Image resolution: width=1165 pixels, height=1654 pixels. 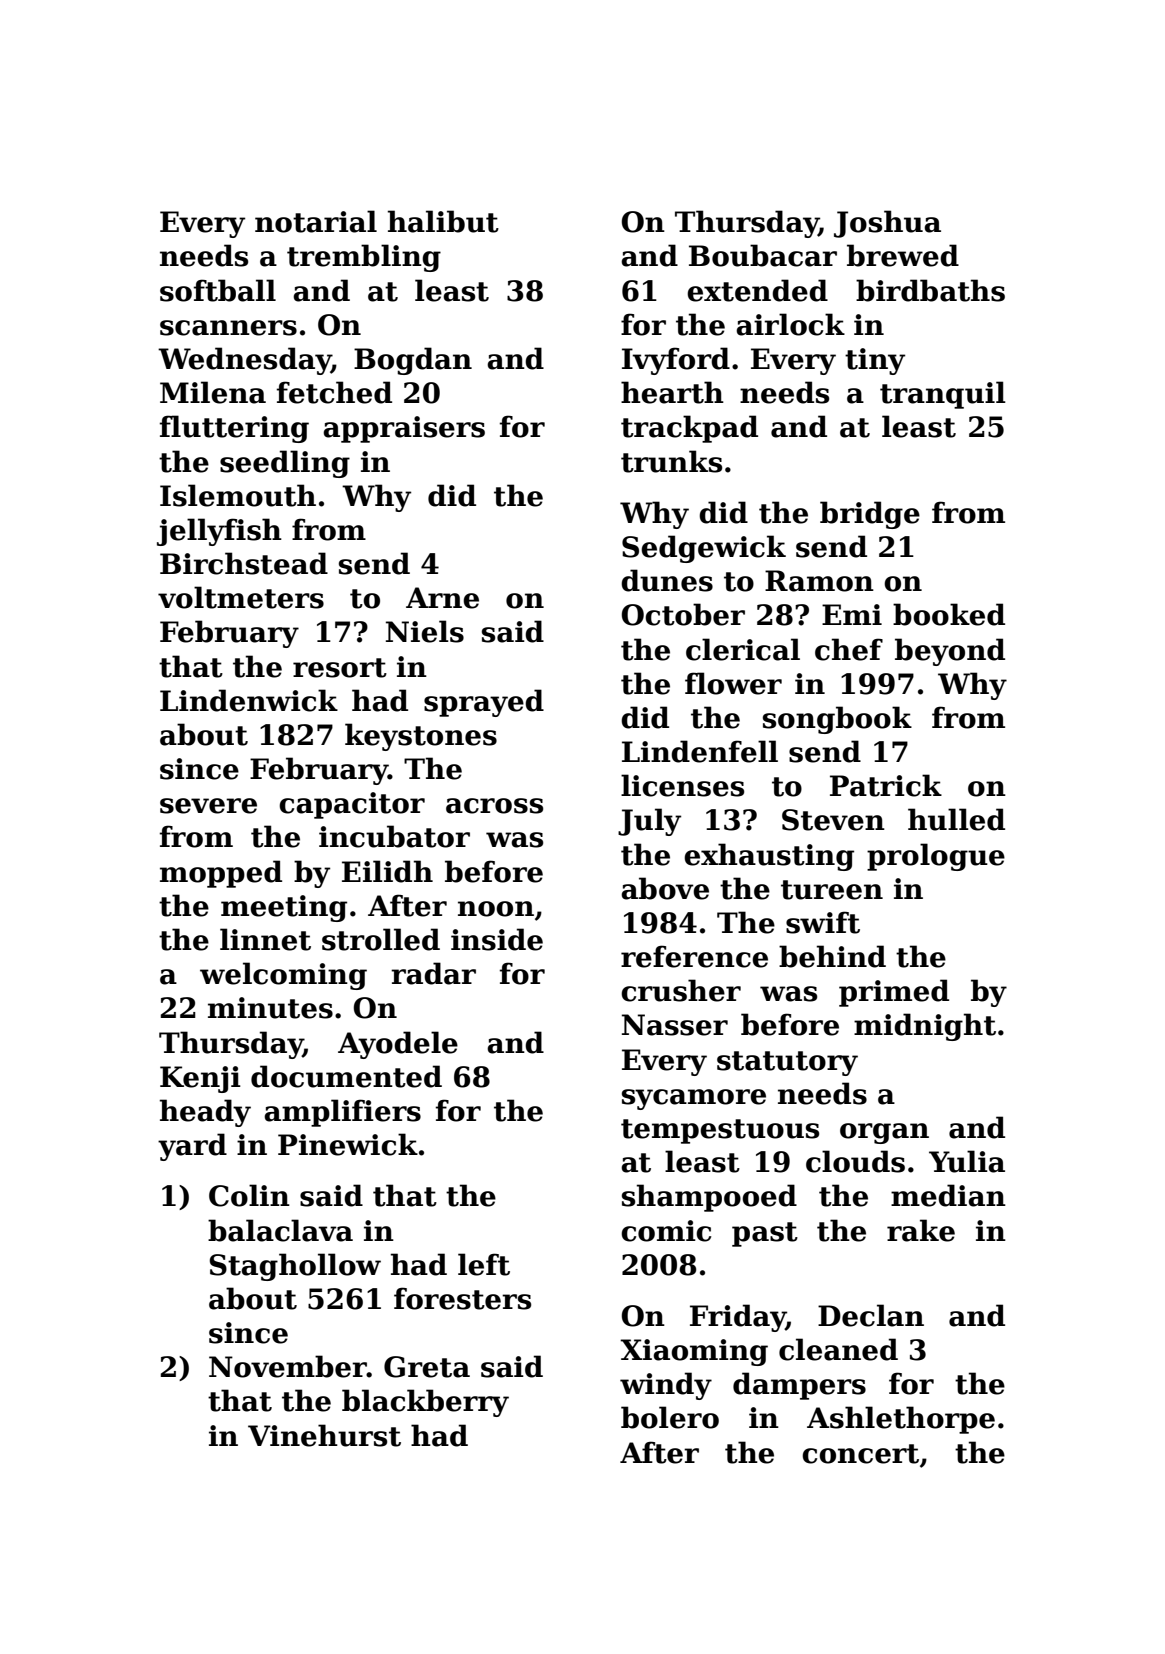 I want to click on Birchstead, so click(x=244, y=563).
